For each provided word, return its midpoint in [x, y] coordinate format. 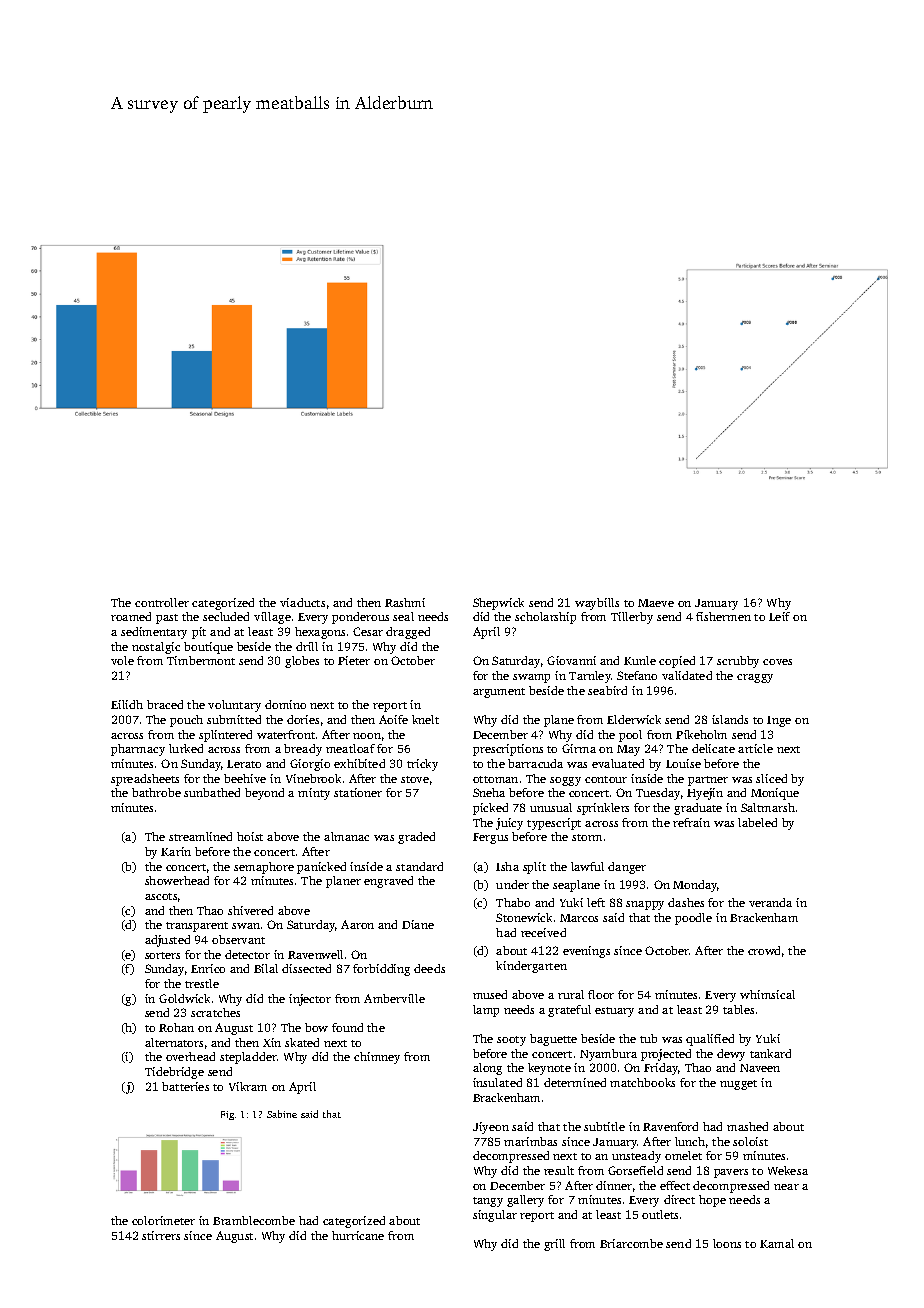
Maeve [656, 603]
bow [316, 1027]
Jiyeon [491, 1128]
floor [601, 994]
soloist [750, 1141]
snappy [645, 905]
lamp [486, 1011]
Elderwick [634, 719]
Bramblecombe [254, 1220]
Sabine [282, 1114]
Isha [507, 866]
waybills [597, 604]
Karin [176, 851]
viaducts [302, 602]
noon [367, 736]
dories [303, 719]
